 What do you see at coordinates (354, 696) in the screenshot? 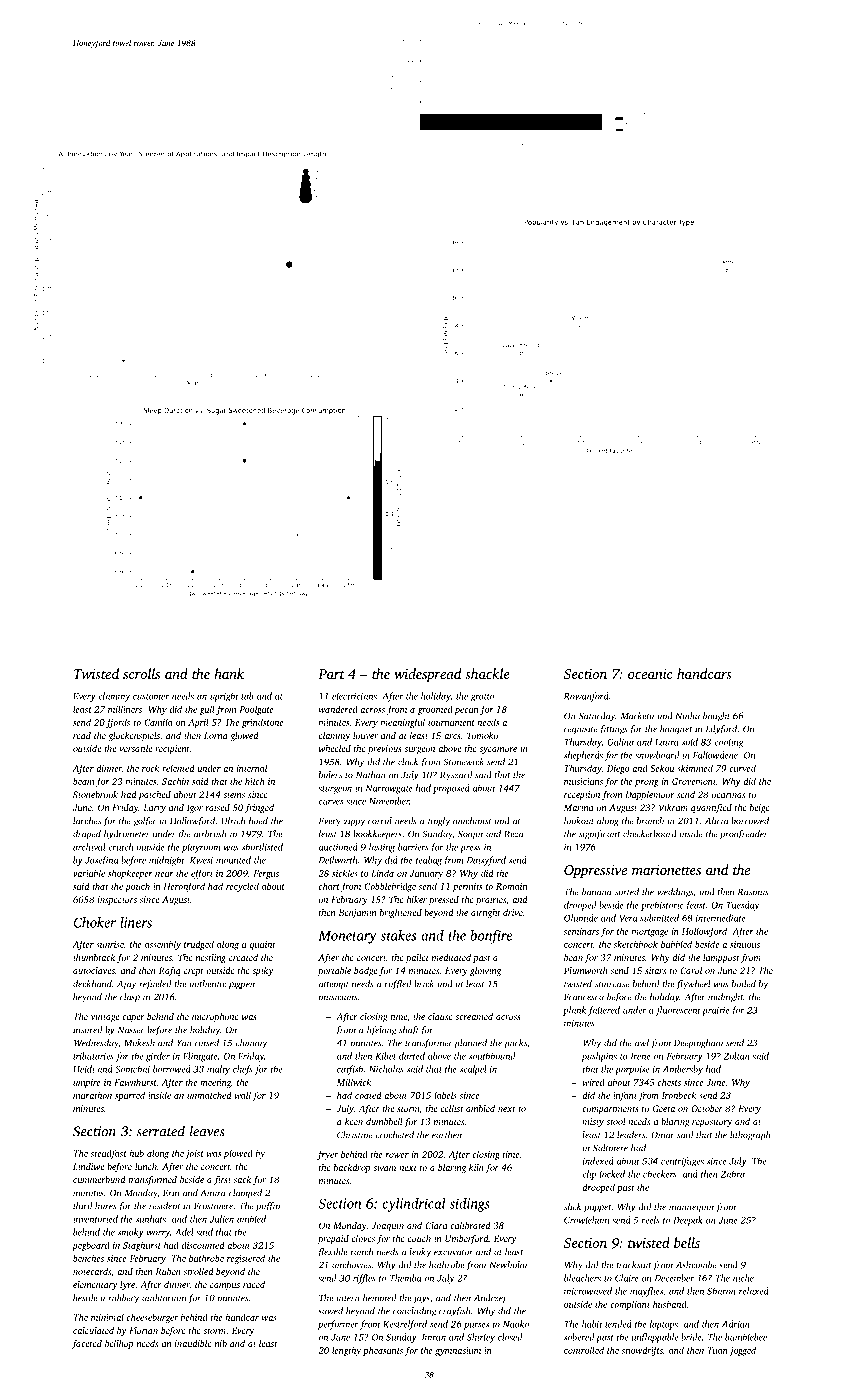
I see `electricians` at bounding box center [354, 696].
